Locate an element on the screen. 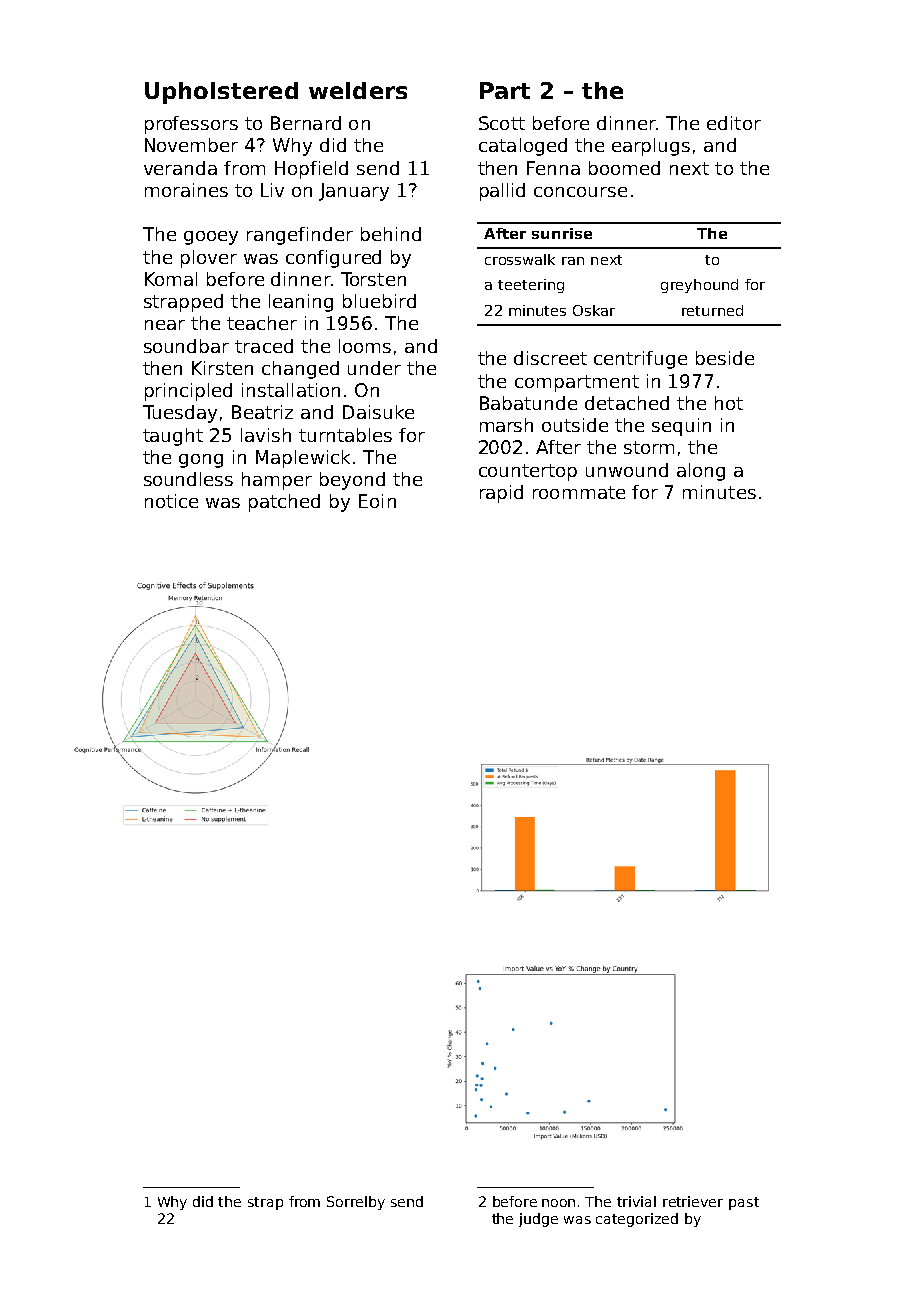 This screenshot has width=924, height=1314. soundless is located at coordinates (188, 479).
